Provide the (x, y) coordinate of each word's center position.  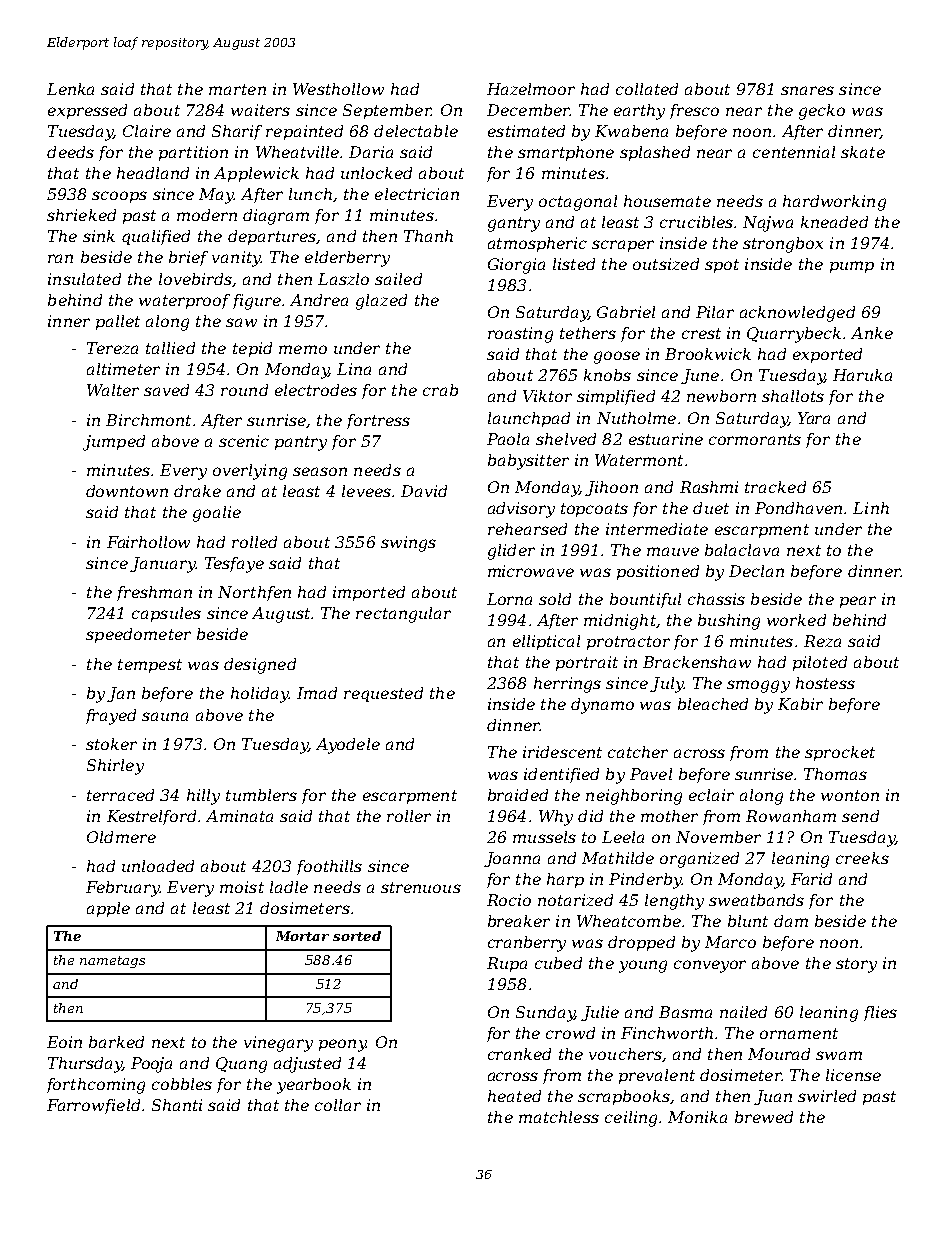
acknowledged (797, 314)
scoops (119, 197)
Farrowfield (93, 1106)
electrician (417, 194)
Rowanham (791, 816)
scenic (244, 441)
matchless (559, 1117)
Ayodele (348, 746)
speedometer (138, 635)
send (860, 816)
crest (701, 333)
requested (383, 694)
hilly (203, 797)
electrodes (316, 390)
